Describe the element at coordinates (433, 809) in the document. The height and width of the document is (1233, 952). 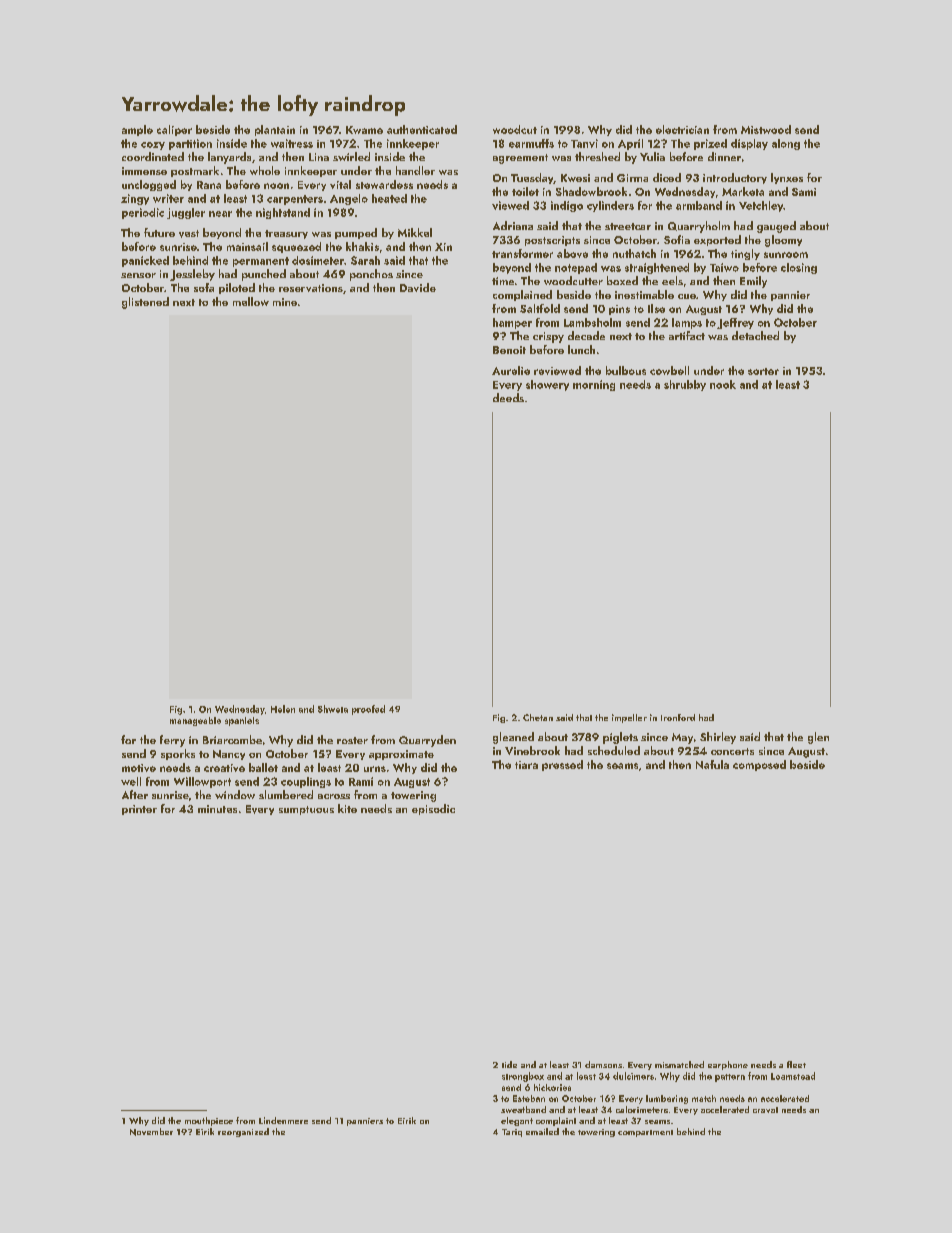
I see `episodic` at that location.
